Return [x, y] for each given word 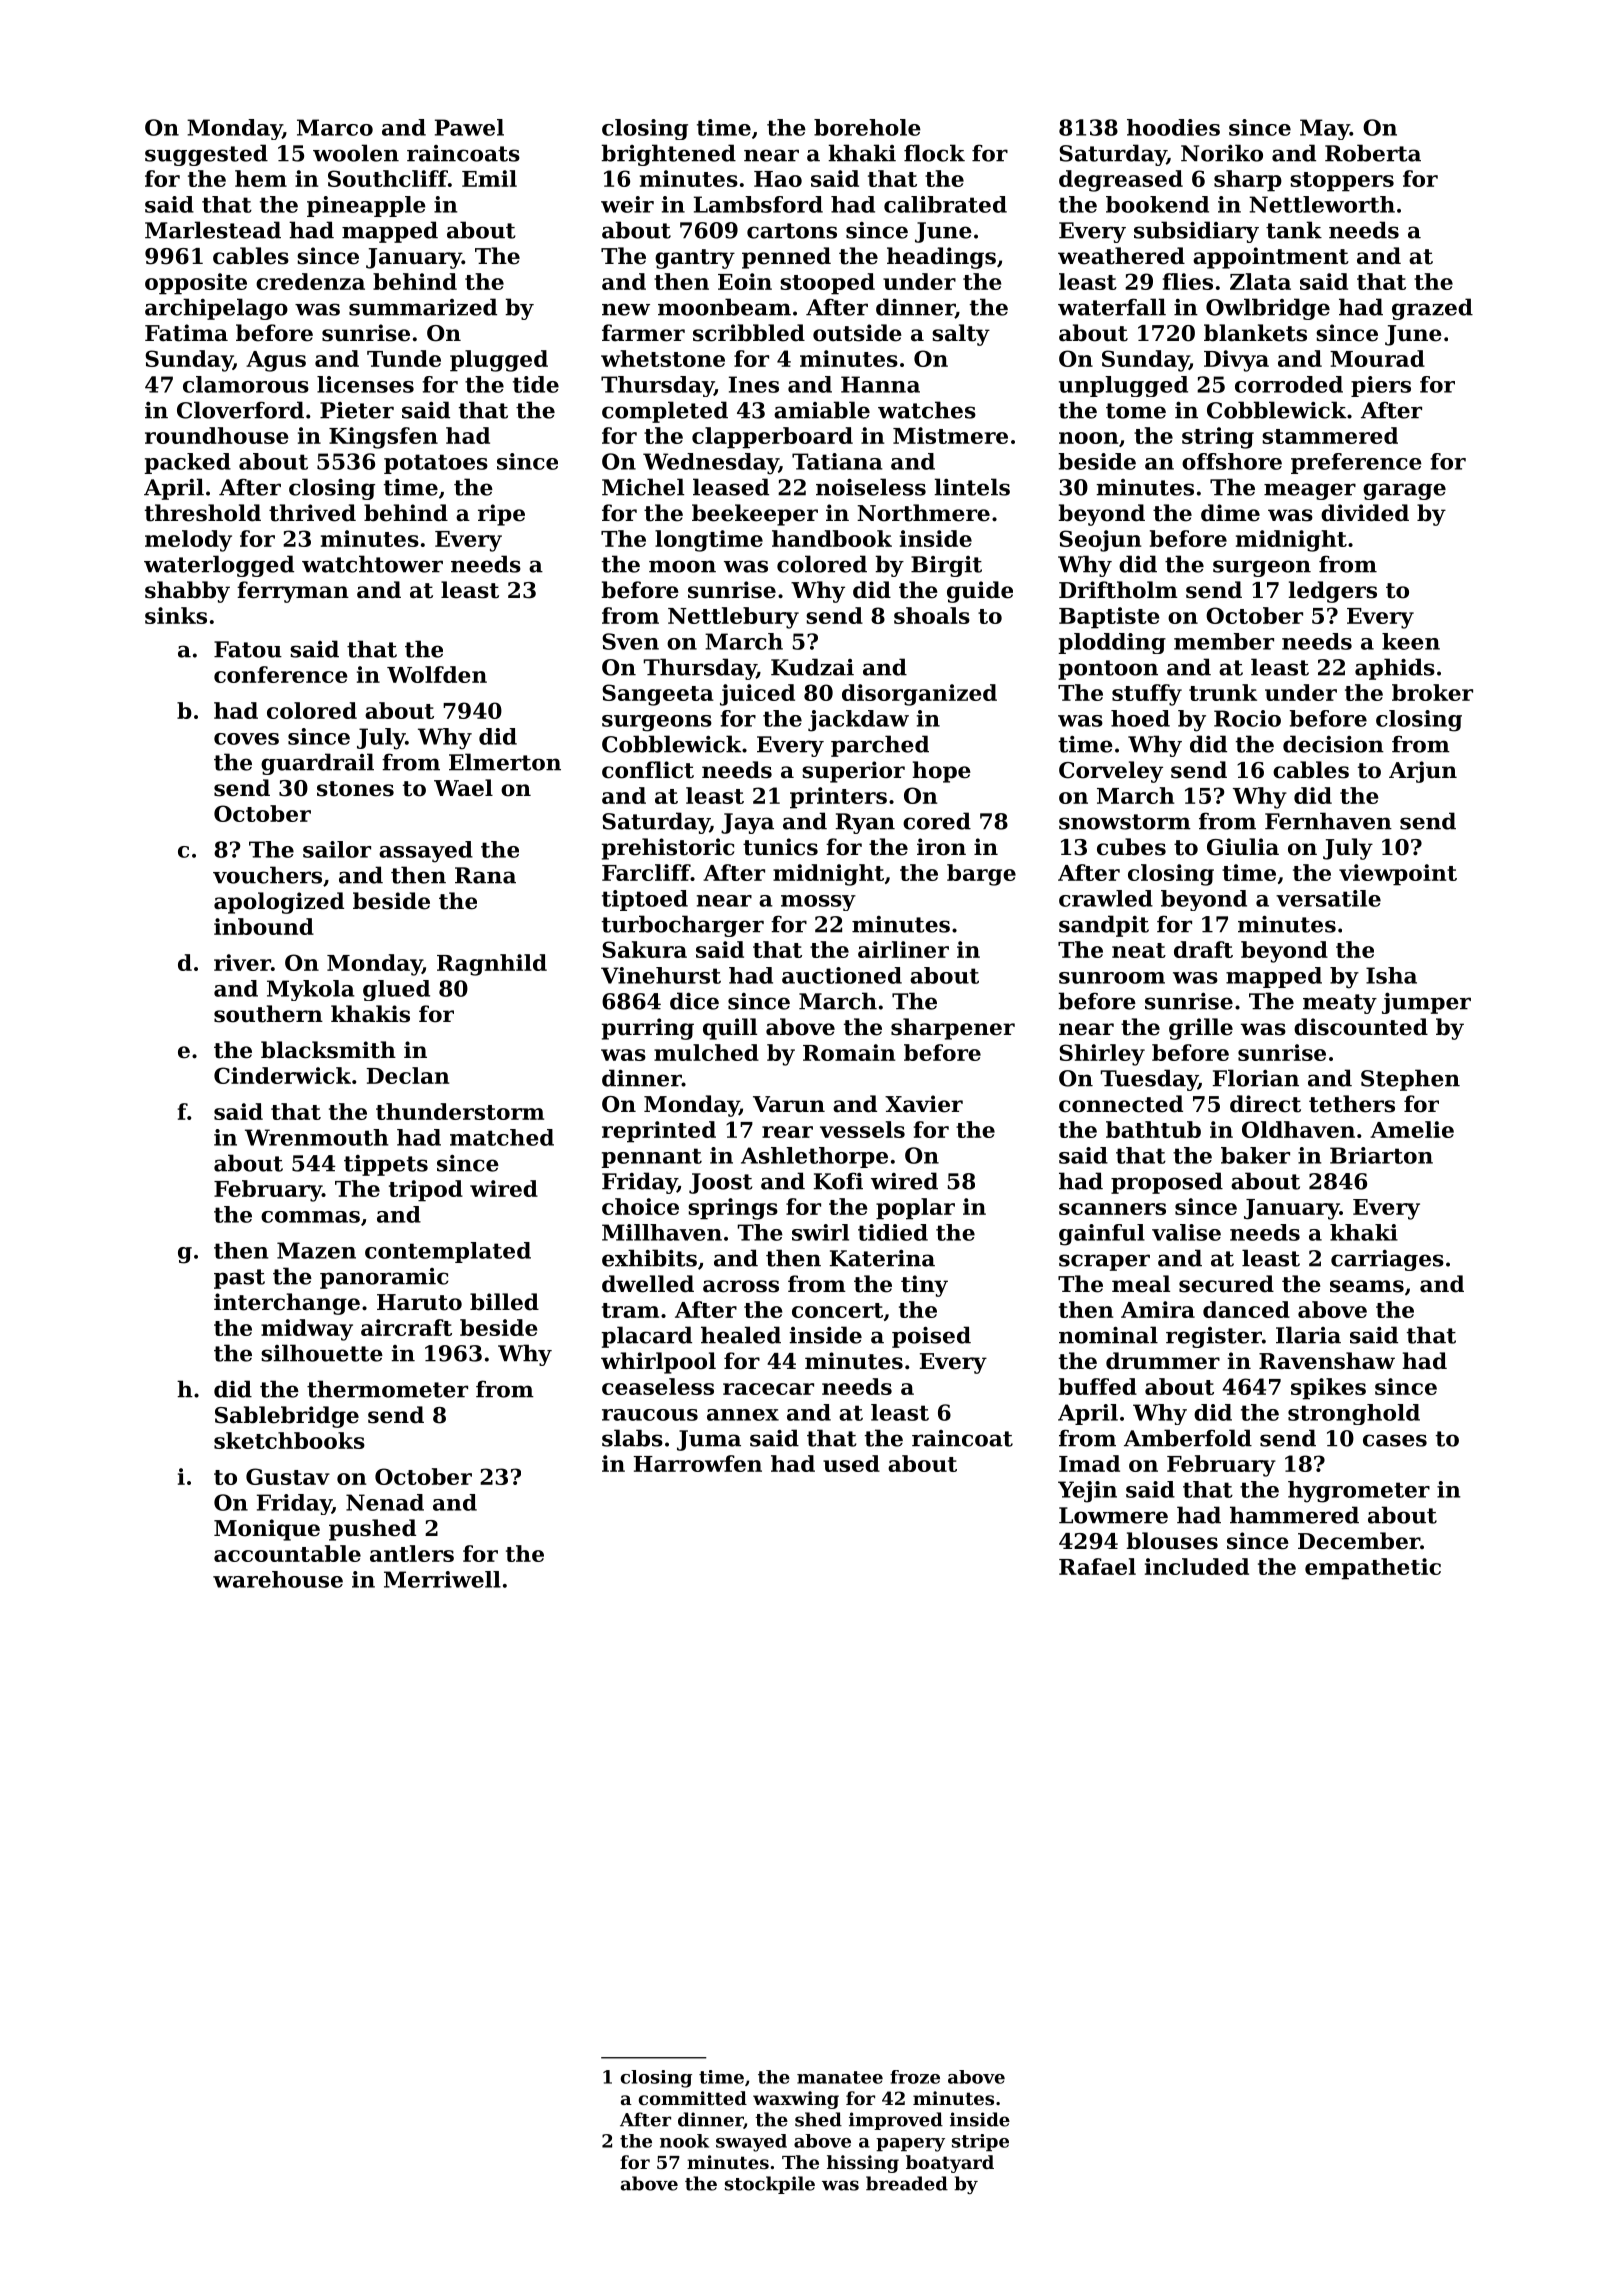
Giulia [1243, 847]
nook [684, 2141]
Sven [630, 641]
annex [743, 1415]
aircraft [406, 1327]
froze [915, 2077]
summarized [423, 307]
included [1197, 1566]
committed [693, 2098]
